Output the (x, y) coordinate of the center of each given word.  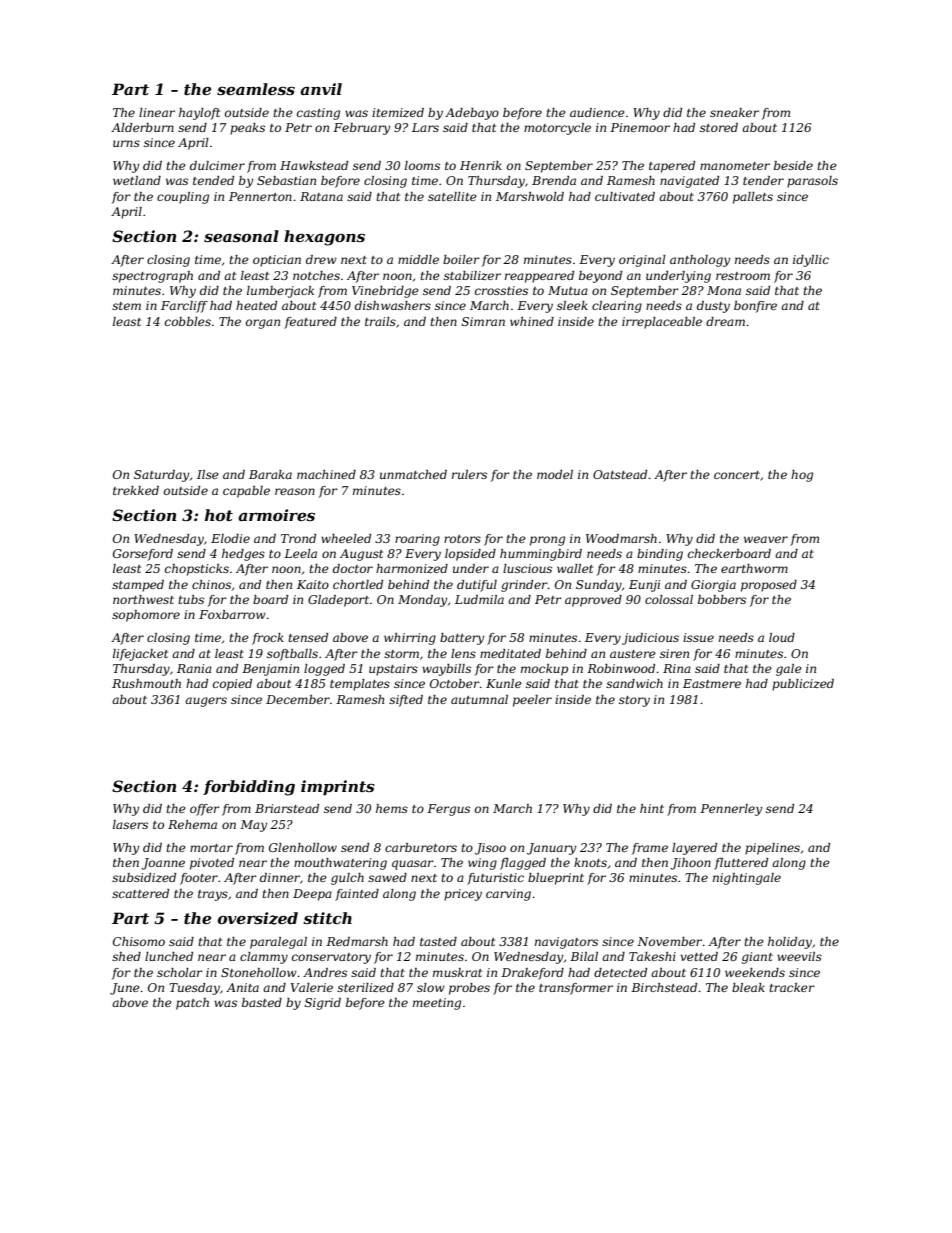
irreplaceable (662, 323)
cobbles (188, 321)
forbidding (249, 788)
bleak (748, 987)
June (125, 989)
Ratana (321, 196)
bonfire (755, 307)
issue (698, 637)
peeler (532, 701)
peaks (247, 129)
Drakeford (532, 974)
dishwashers (393, 305)
